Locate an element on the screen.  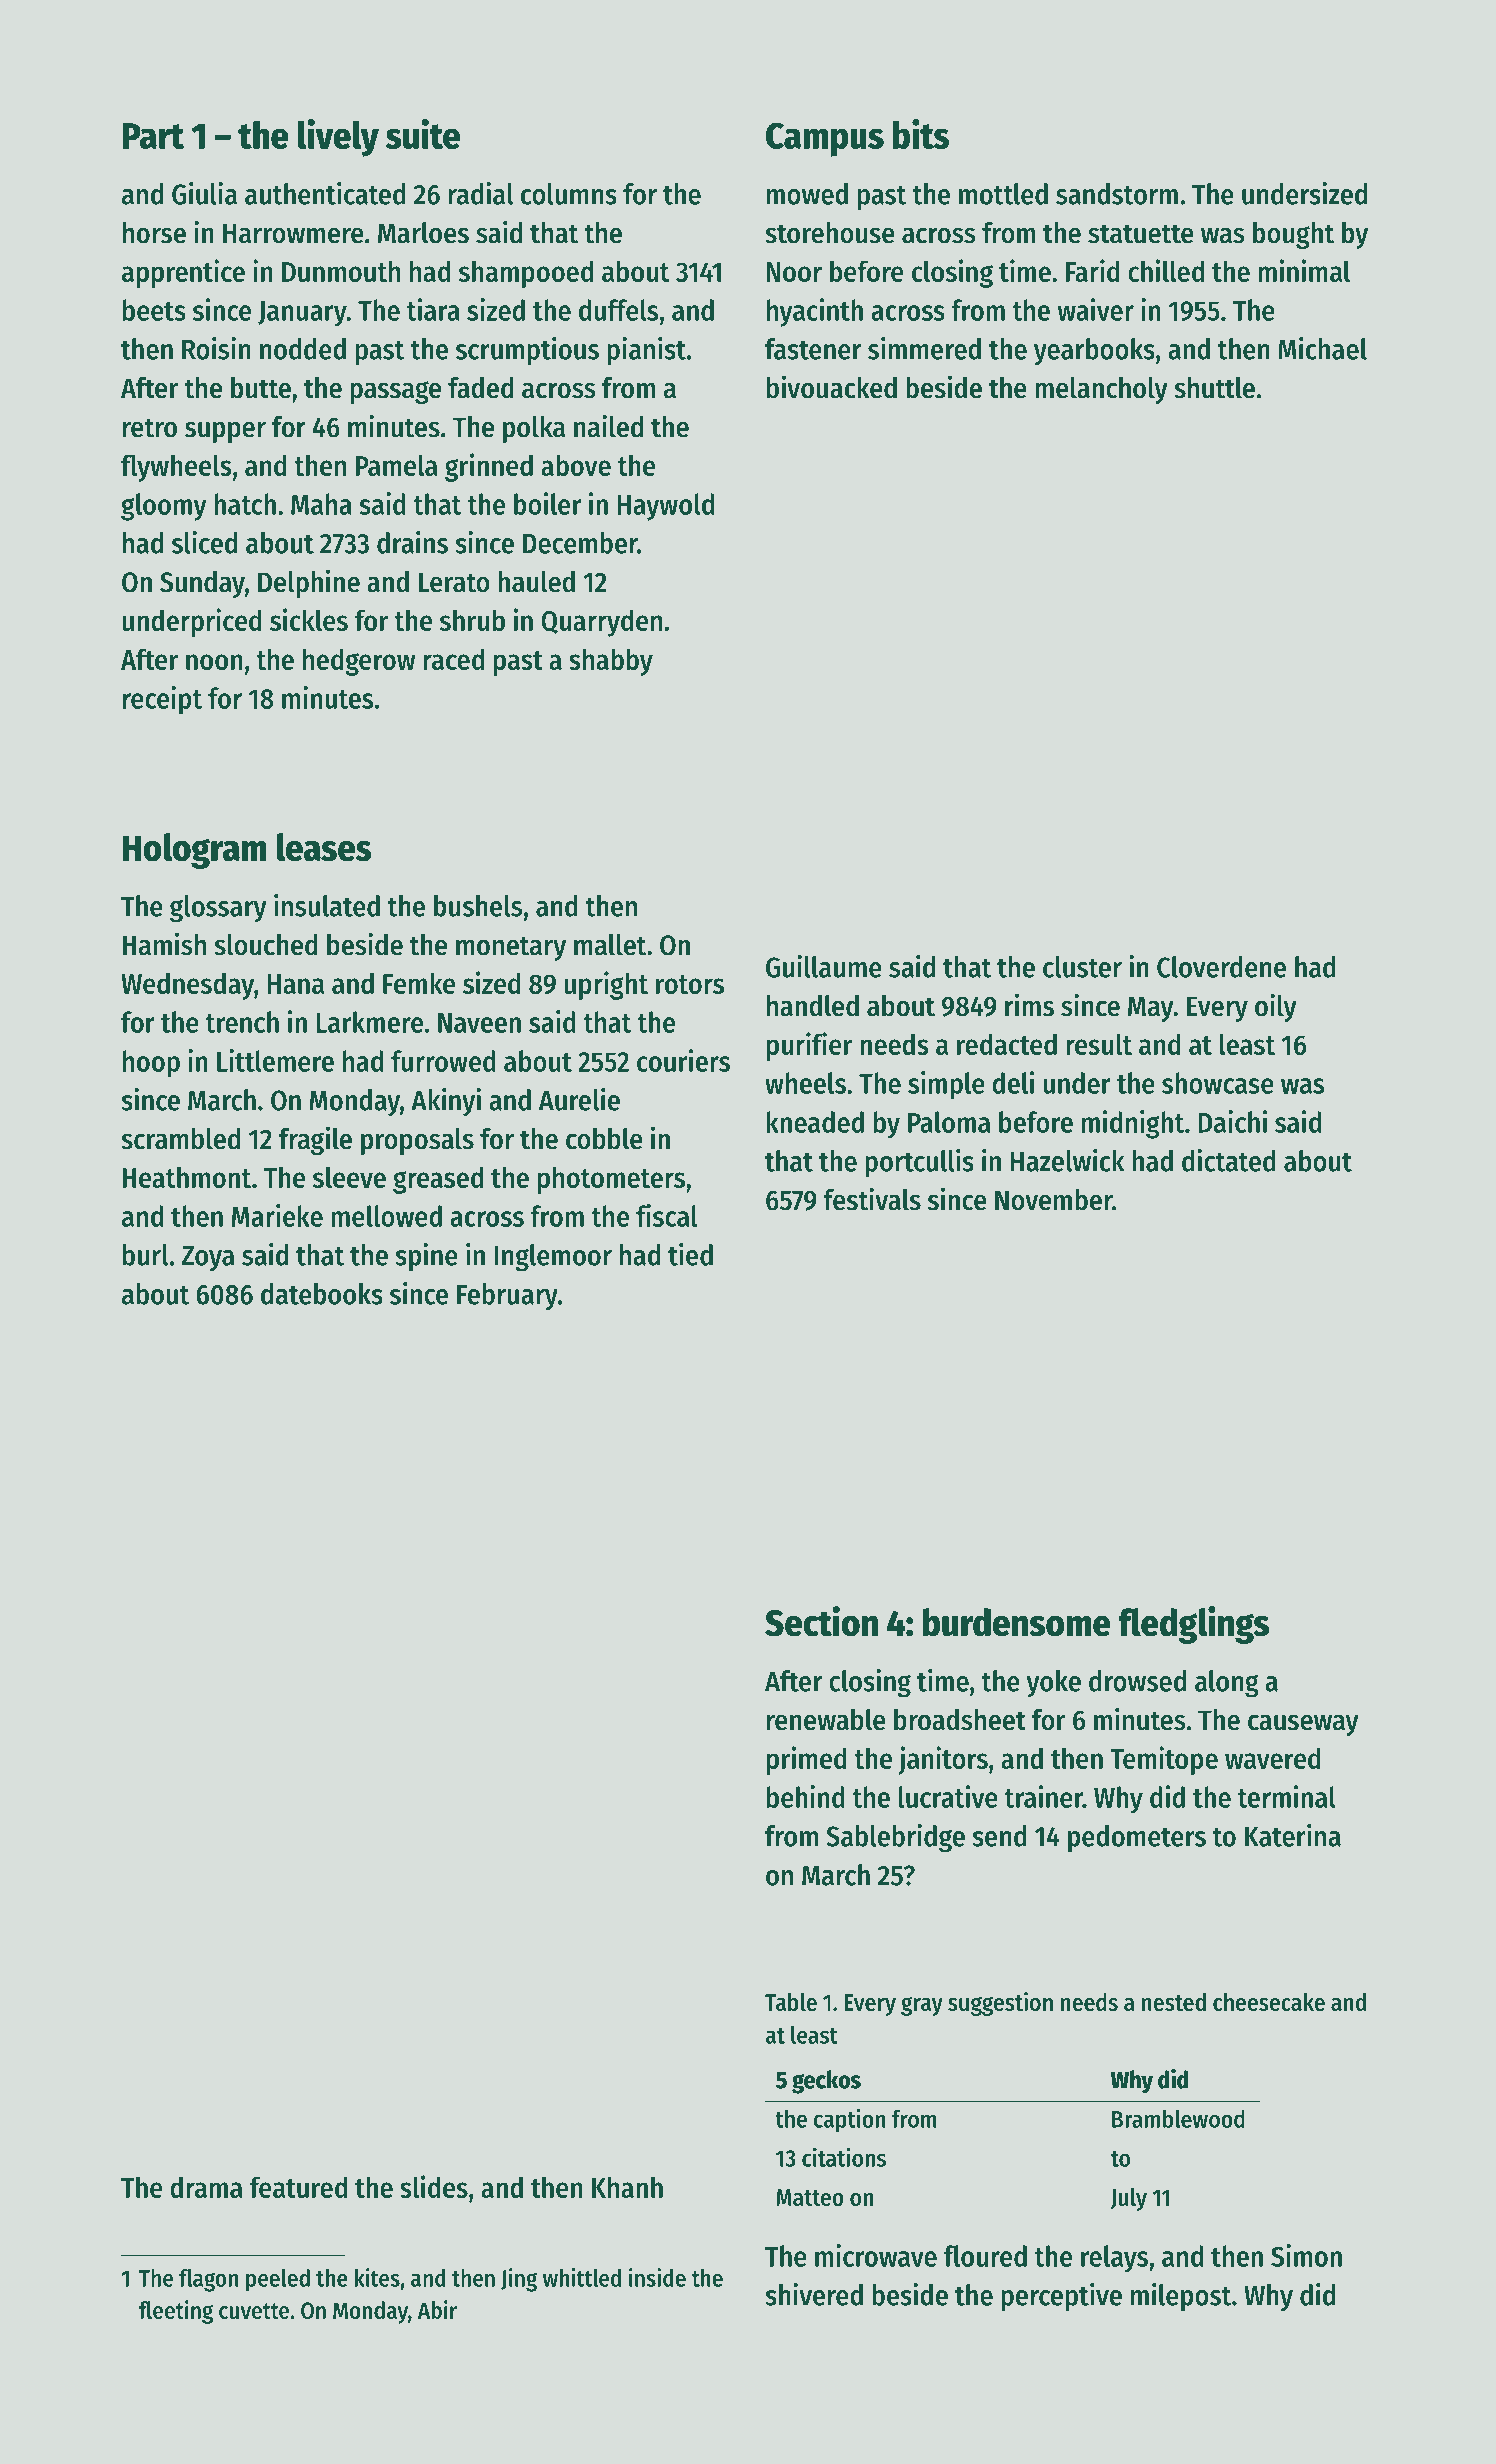
Roisin is located at coordinates (216, 348).
